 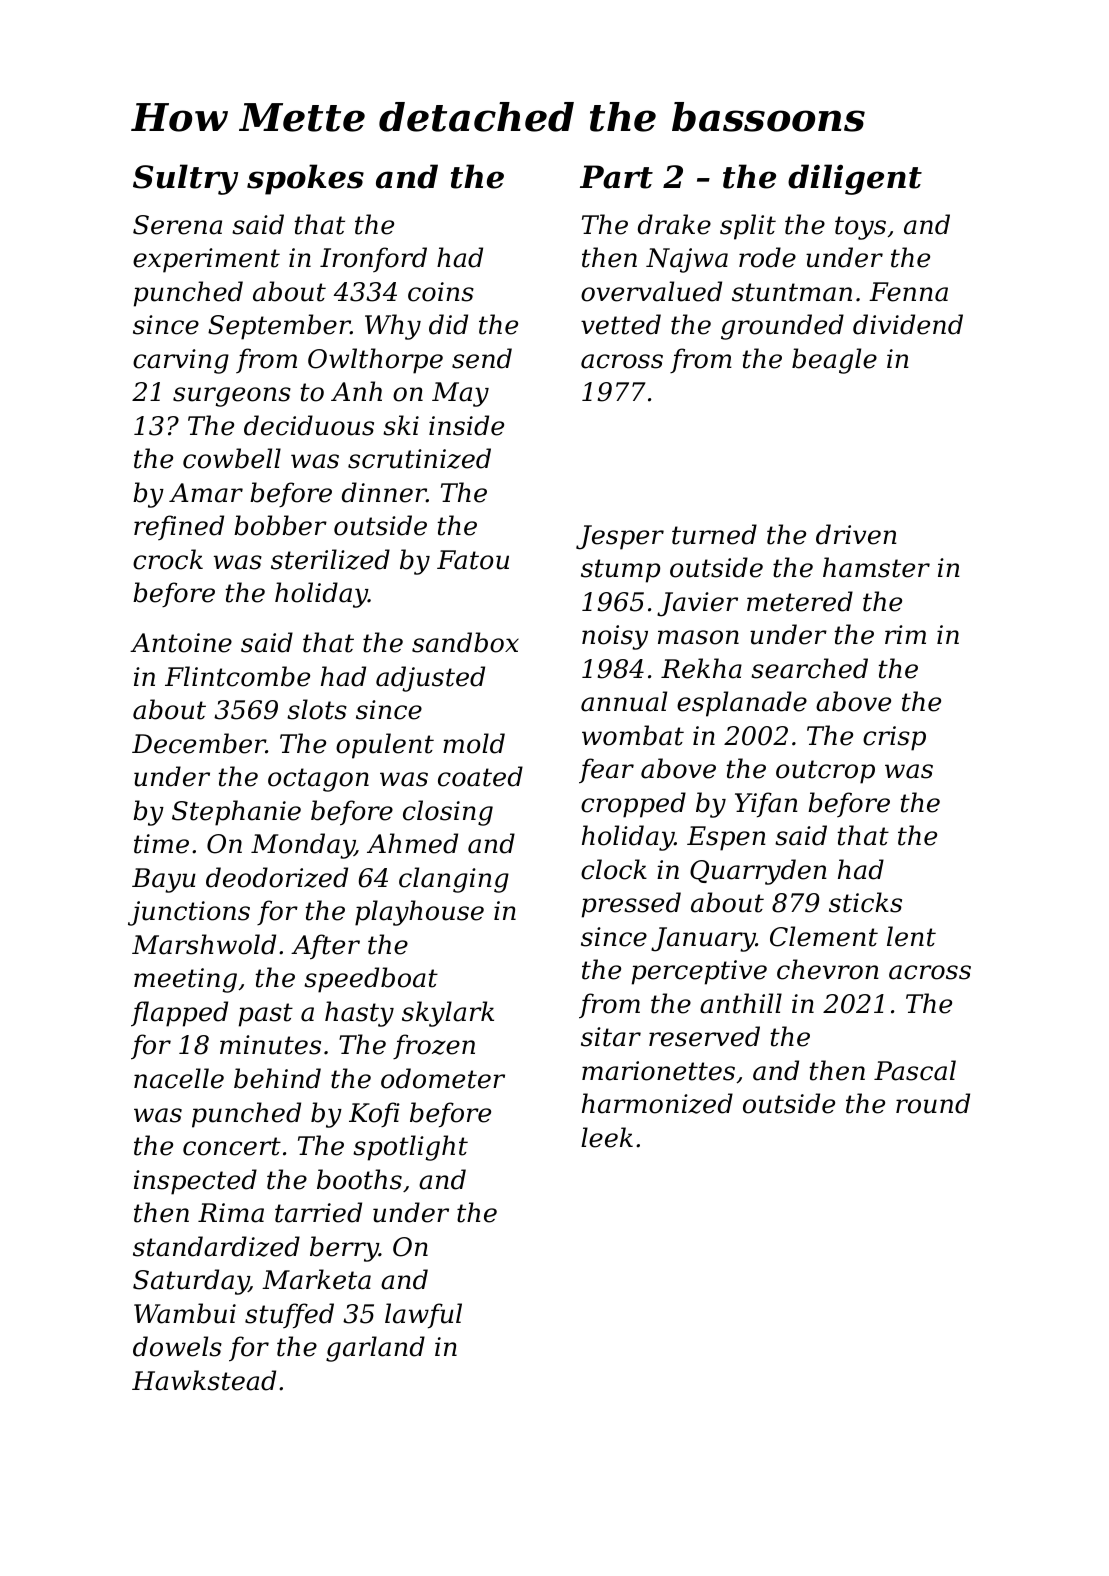 What do you see at coordinates (177, 225) in the image?
I see `Serena` at bounding box center [177, 225].
